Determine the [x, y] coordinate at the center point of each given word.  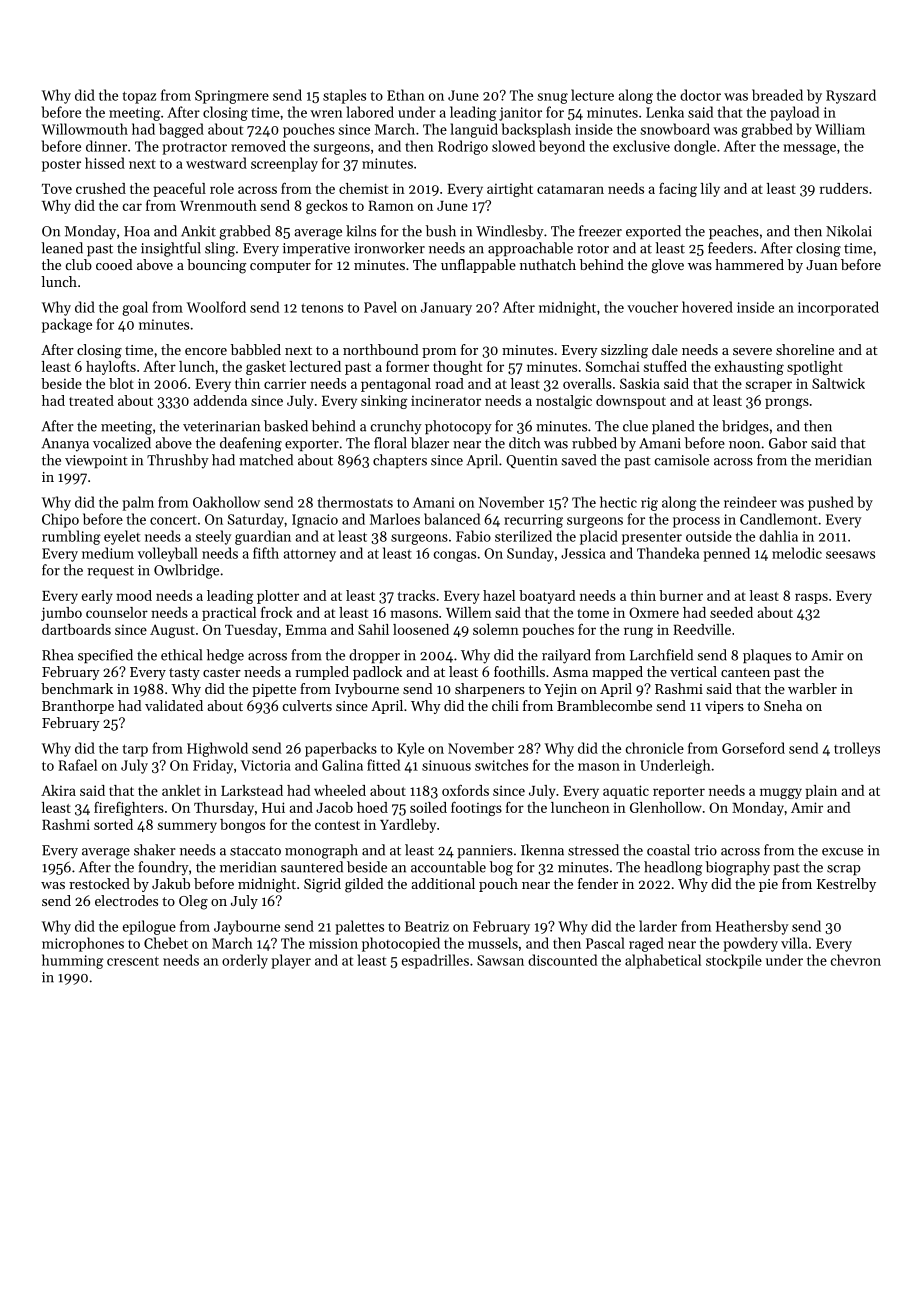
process [696, 522]
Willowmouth [85, 129]
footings [476, 808]
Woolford [216, 307]
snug [553, 98]
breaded [777, 95]
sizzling [624, 351]
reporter [679, 793]
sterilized [523, 536]
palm [138, 503]
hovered [707, 307]
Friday [213, 766]
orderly [245, 961]
